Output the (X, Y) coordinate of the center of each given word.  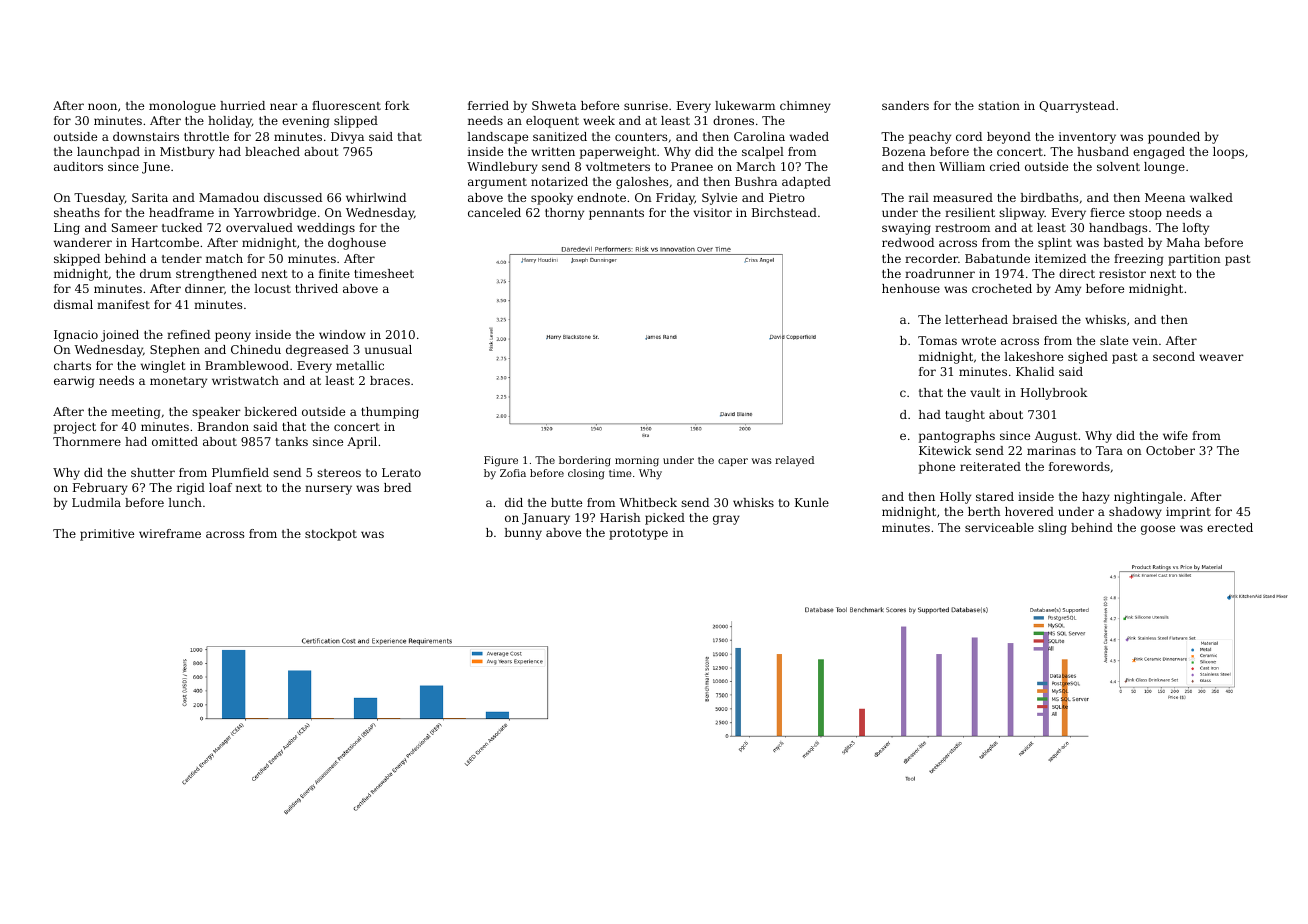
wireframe (170, 533)
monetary (178, 382)
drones (733, 120)
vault (985, 392)
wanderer (83, 242)
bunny (523, 534)
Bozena (904, 151)
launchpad (108, 153)
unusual (388, 349)
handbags (1118, 229)
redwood (908, 242)
